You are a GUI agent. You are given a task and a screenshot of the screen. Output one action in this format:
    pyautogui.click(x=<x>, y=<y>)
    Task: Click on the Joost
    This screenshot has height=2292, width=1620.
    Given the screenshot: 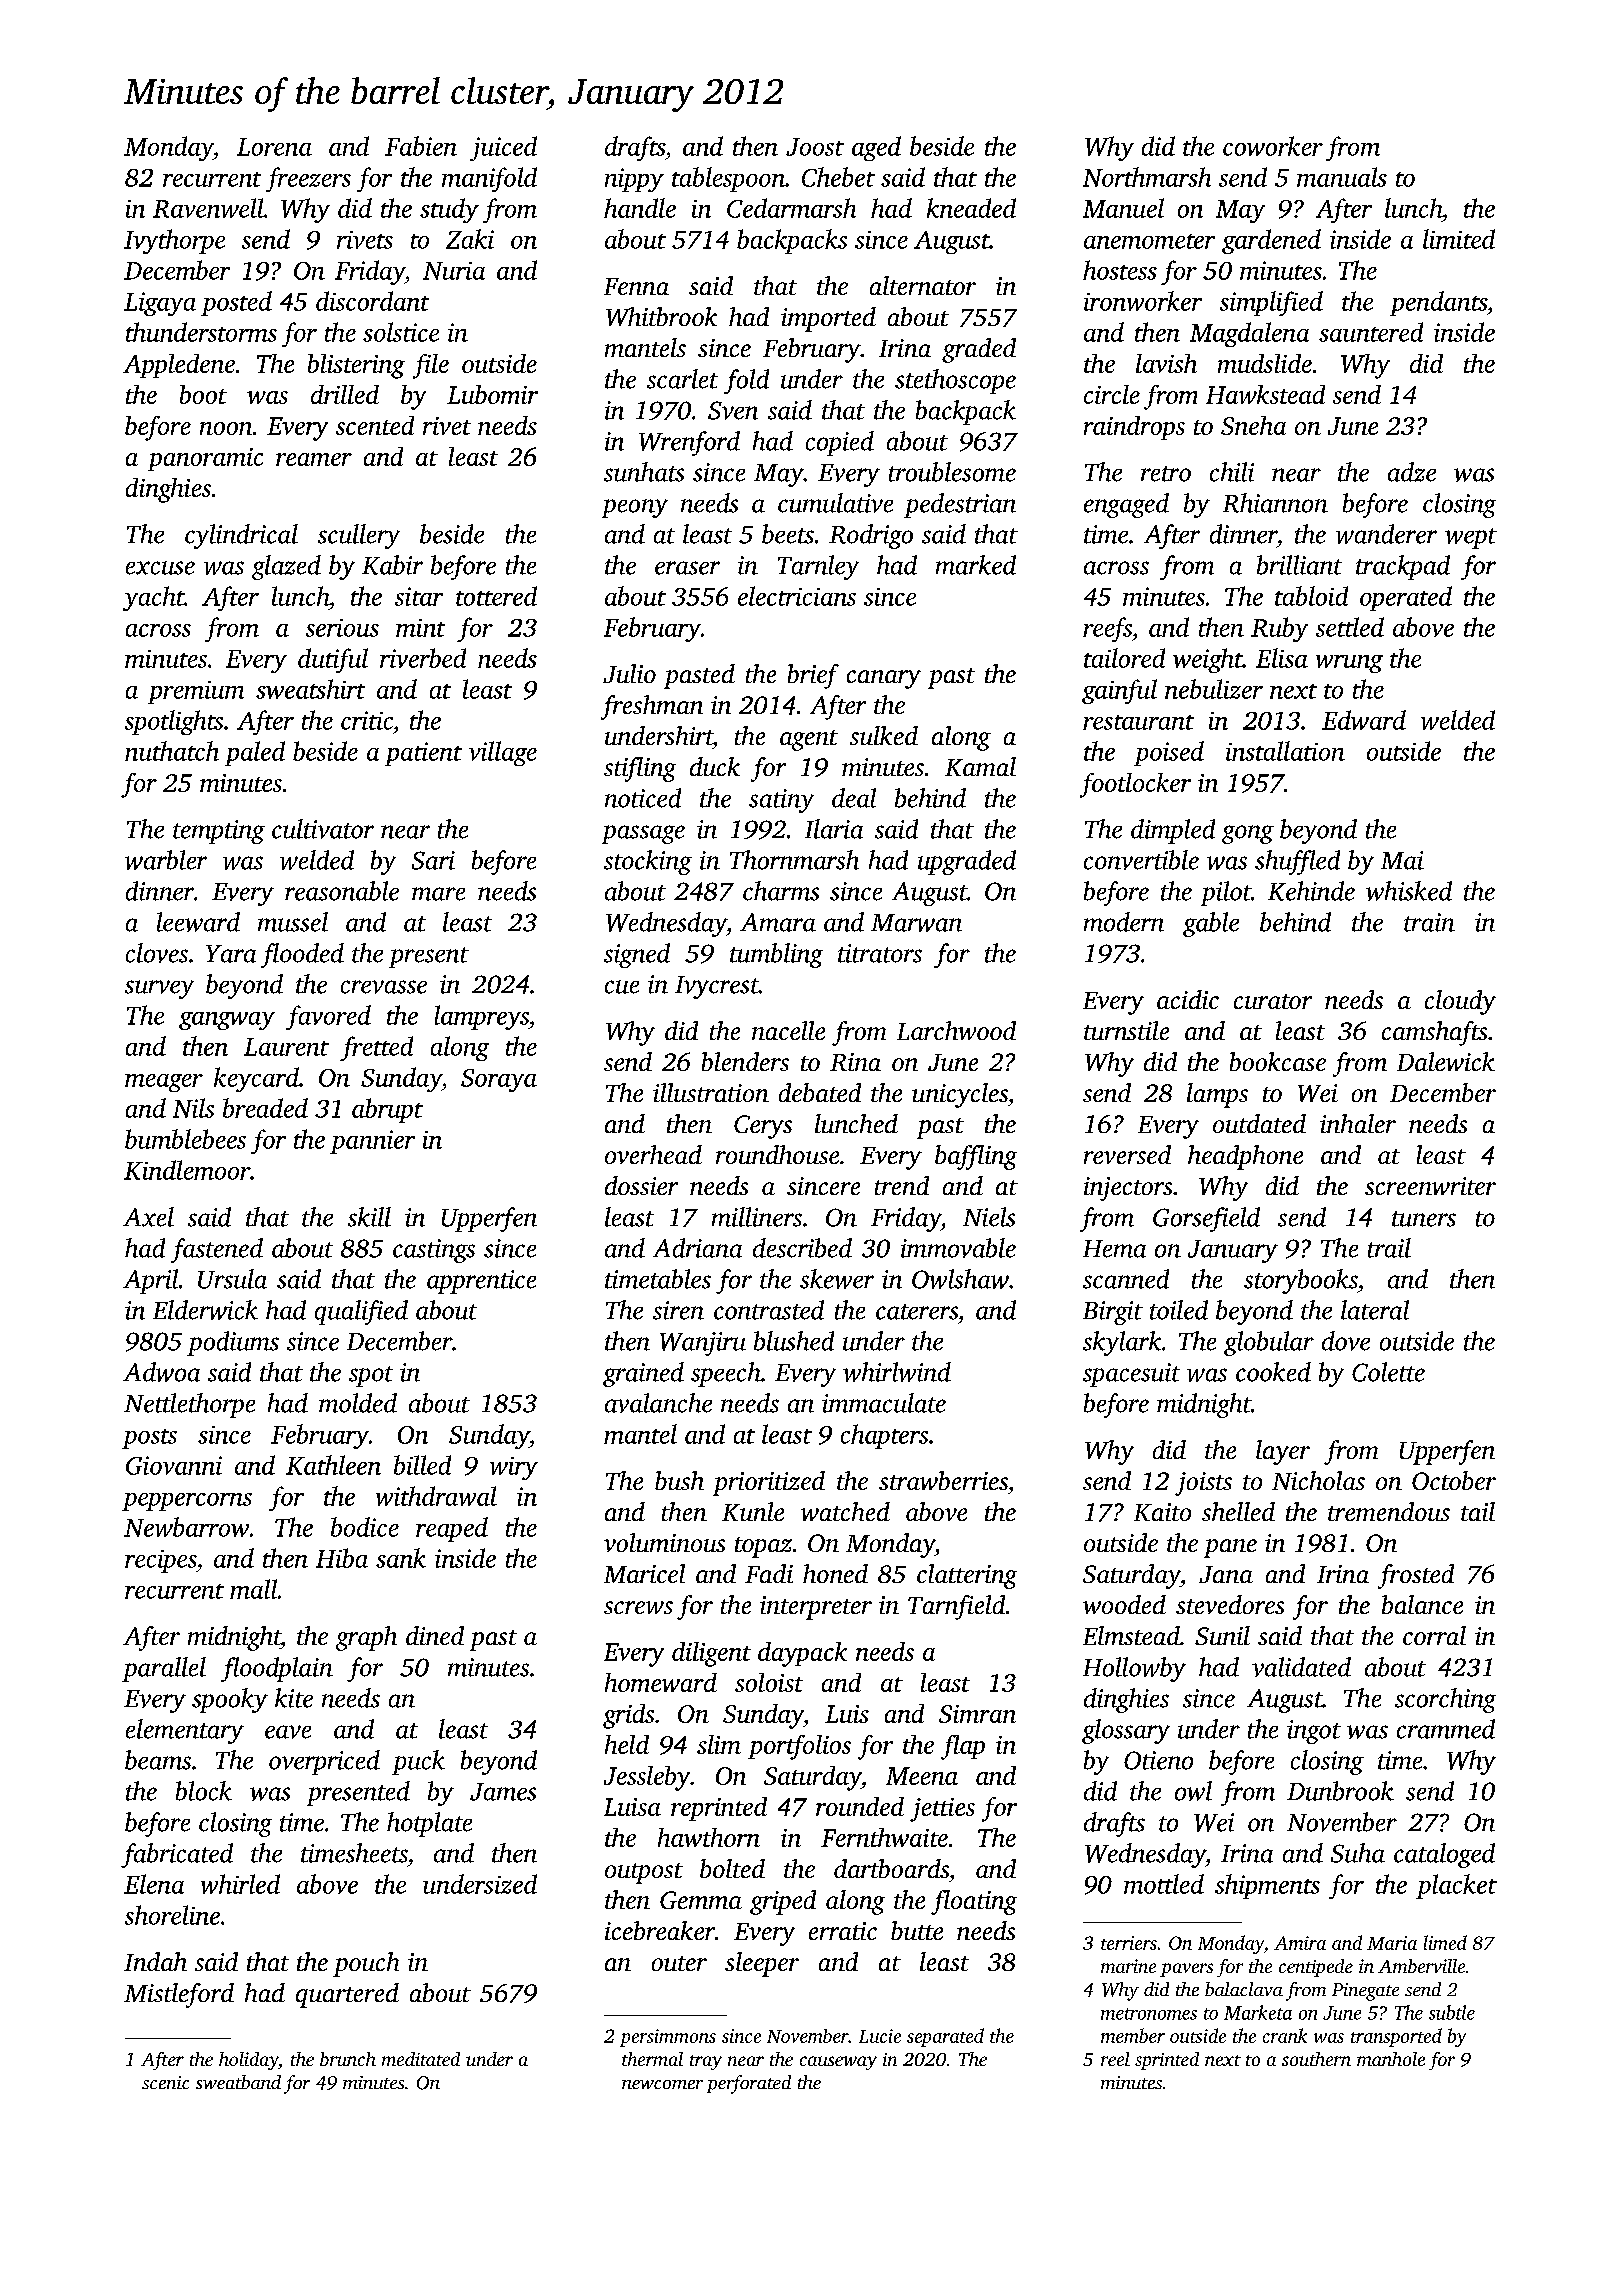 What is the action you would take?
    pyautogui.click(x=815, y=147)
